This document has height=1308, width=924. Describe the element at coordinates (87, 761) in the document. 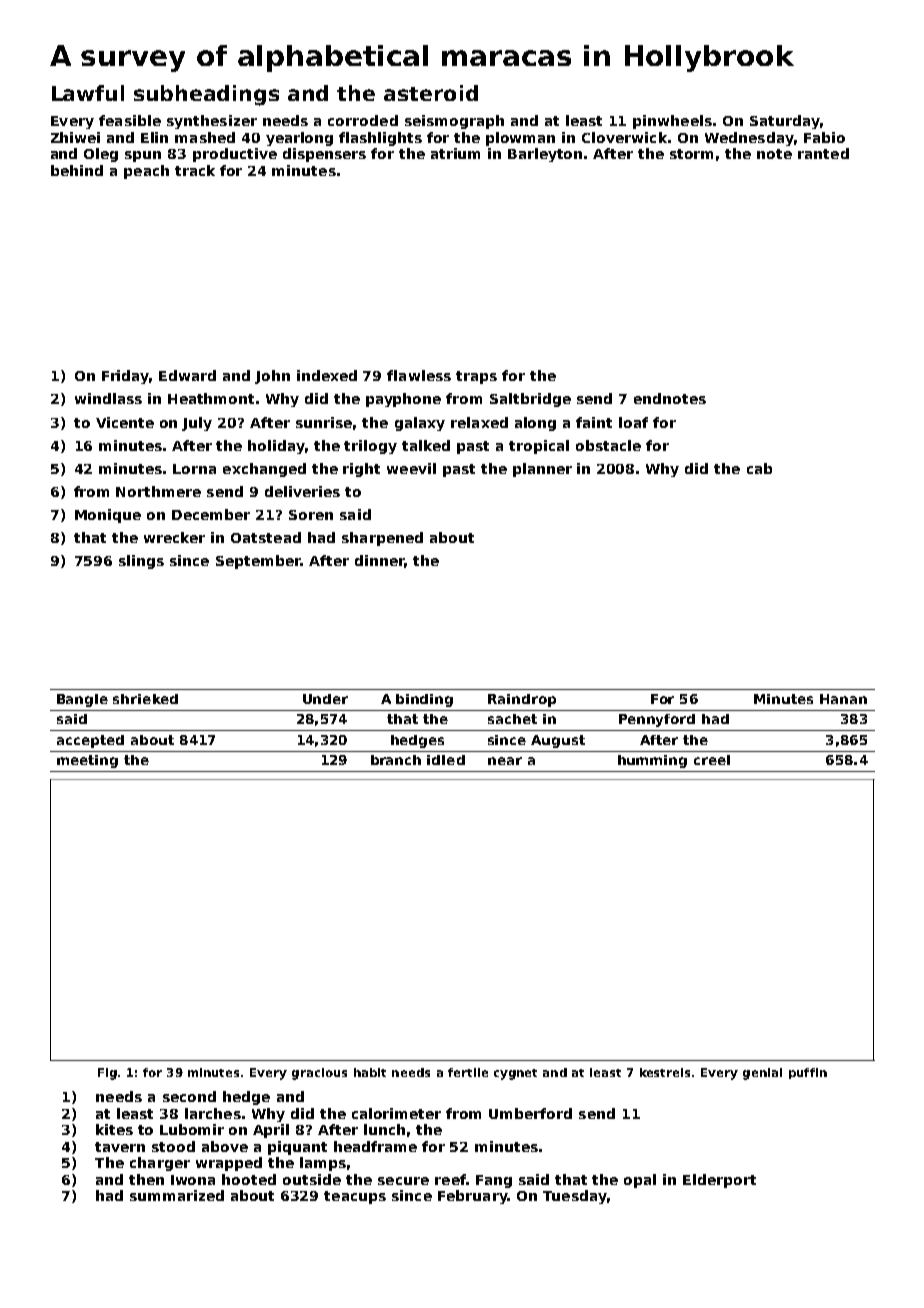

I see `meeting` at that location.
